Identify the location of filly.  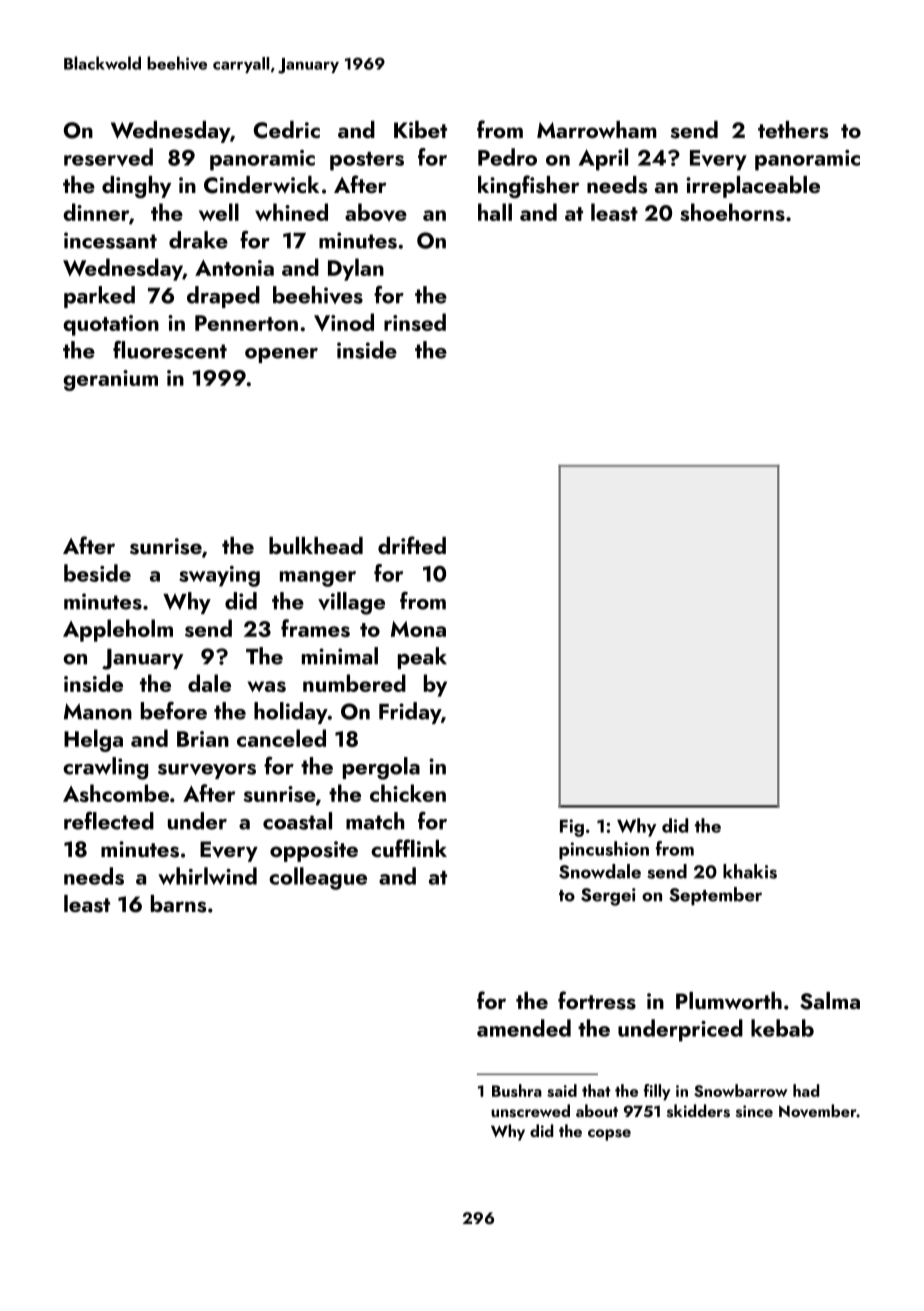
(657, 1092).
